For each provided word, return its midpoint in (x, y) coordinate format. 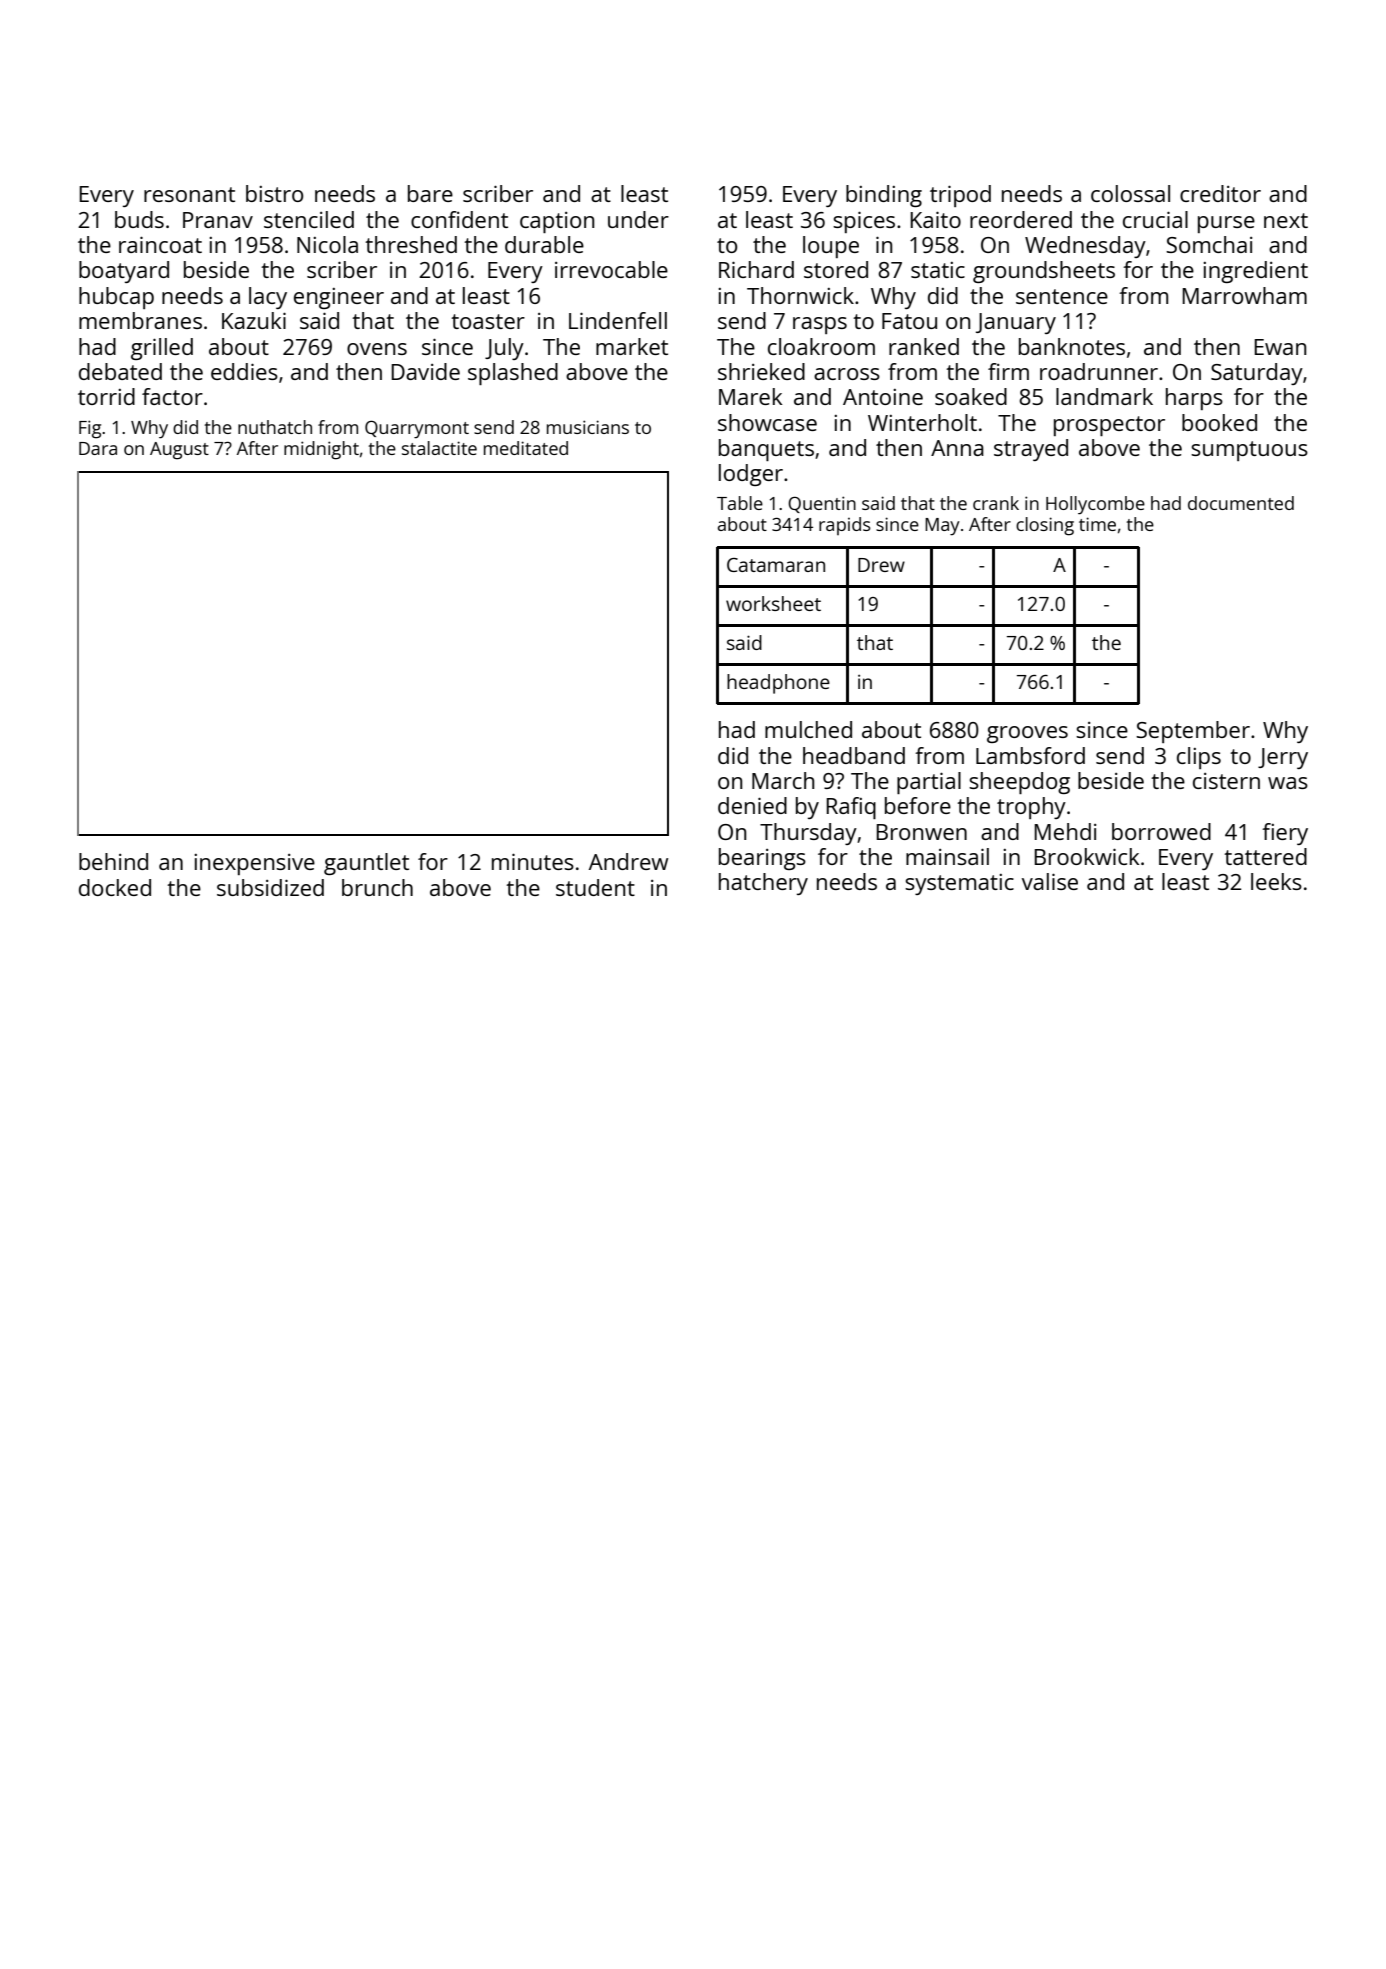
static (938, 270)
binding (884, 196)
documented (1241, 503)
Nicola (327, 244)
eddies (244, 371)
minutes (533, 861)
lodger (751, 475)
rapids (845, 526)
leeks (1276, 881)
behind (113, 861)
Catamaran (776, 565)
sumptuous (1249, 451)
